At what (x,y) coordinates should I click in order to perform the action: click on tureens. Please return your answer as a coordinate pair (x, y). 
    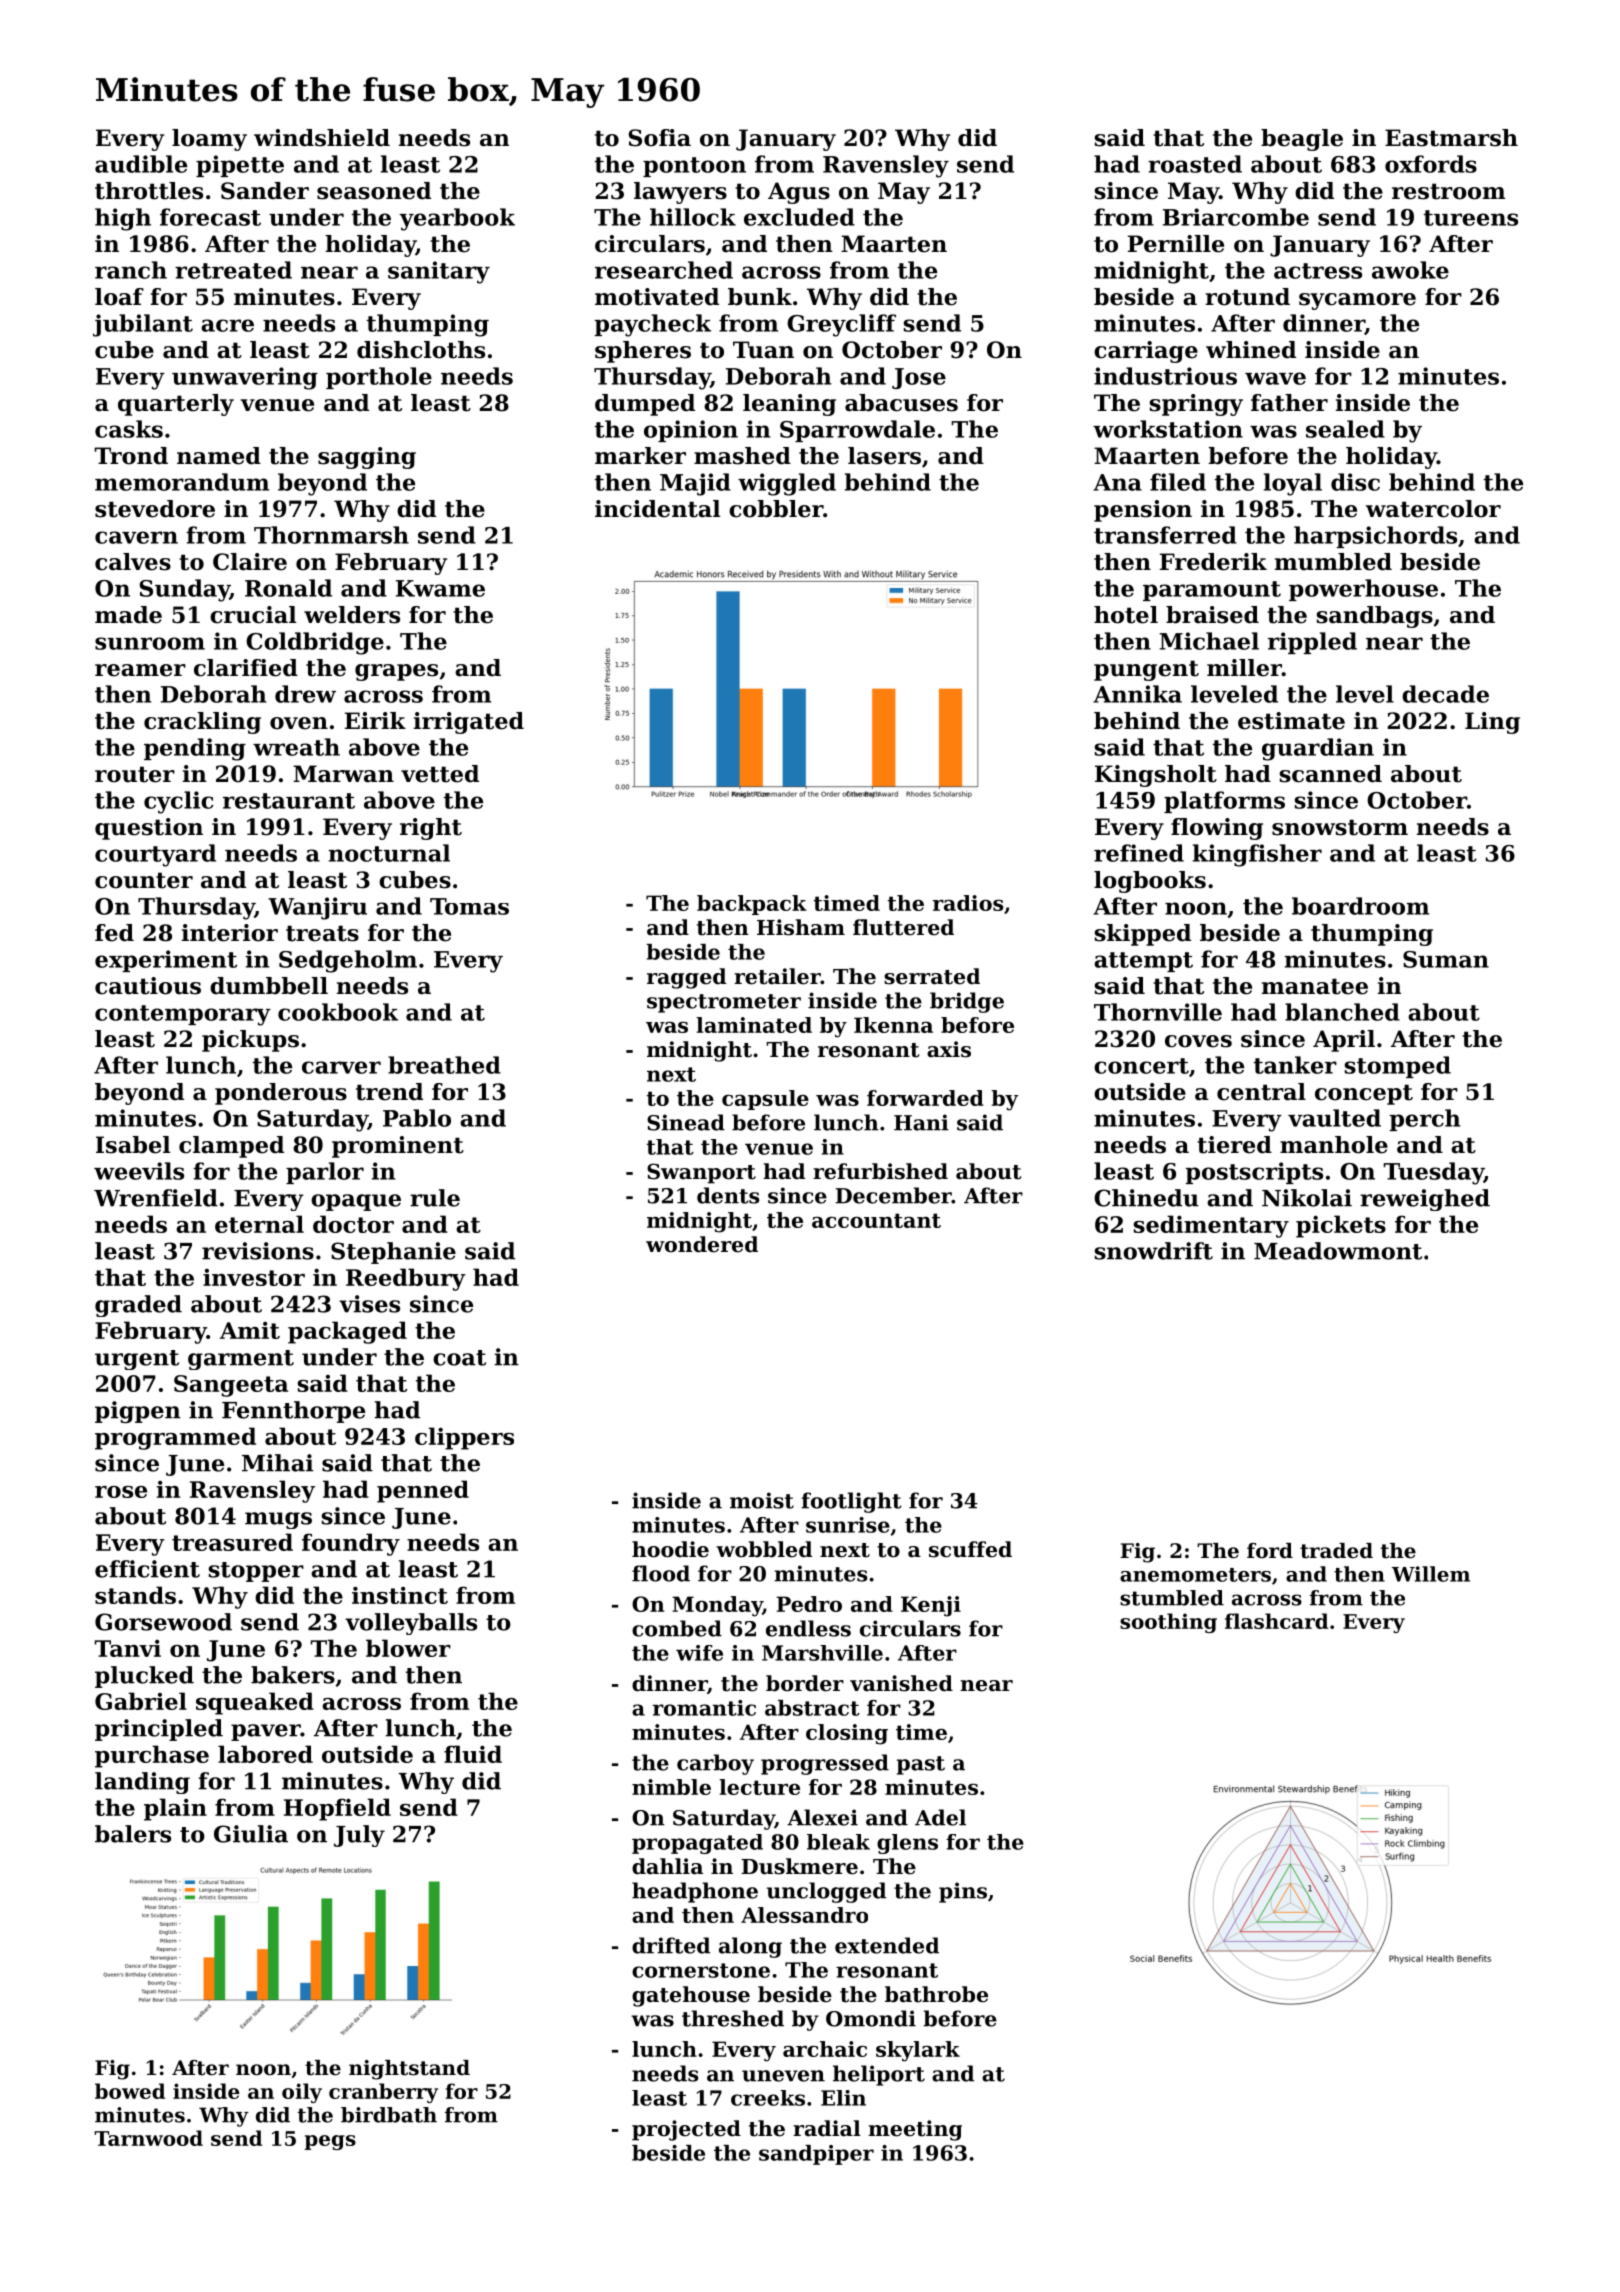
    Looking at the image, I should click on (1471, 218).
